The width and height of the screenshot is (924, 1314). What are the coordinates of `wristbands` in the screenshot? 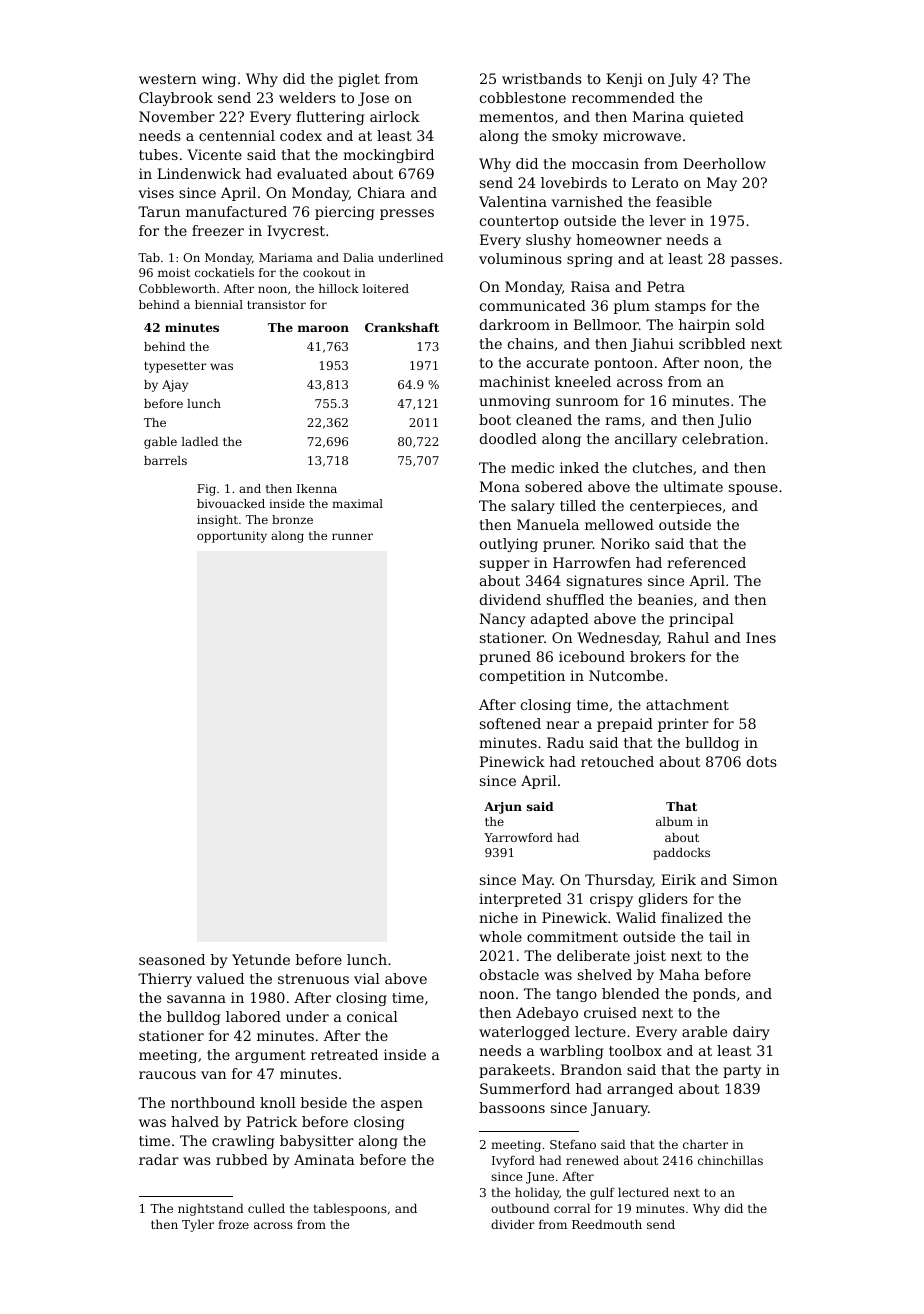 It's located at (542, 78).
